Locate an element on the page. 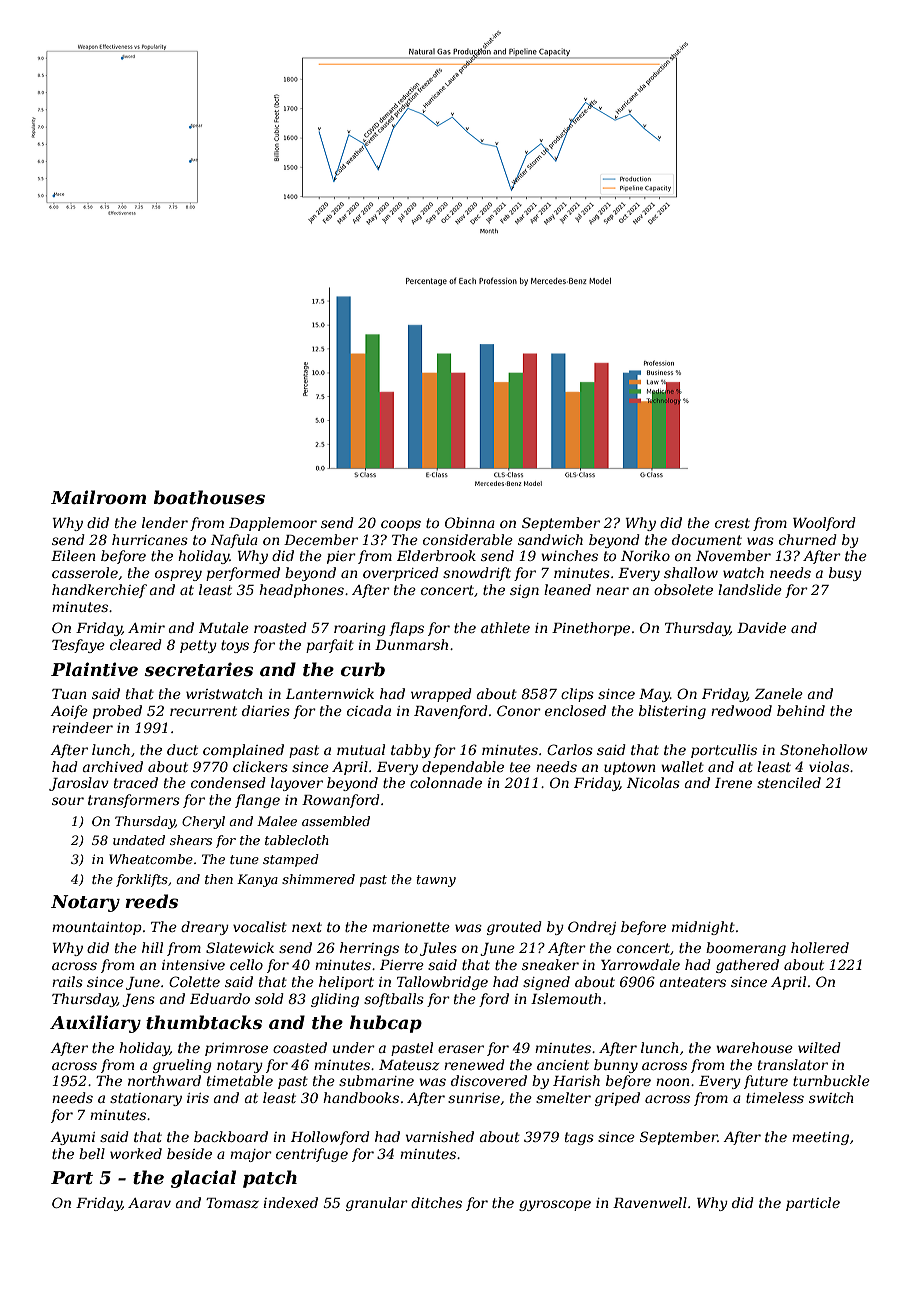 The width and height of the page is (924, 1308). thumbtacks is located at coordinates (204, 1022).
